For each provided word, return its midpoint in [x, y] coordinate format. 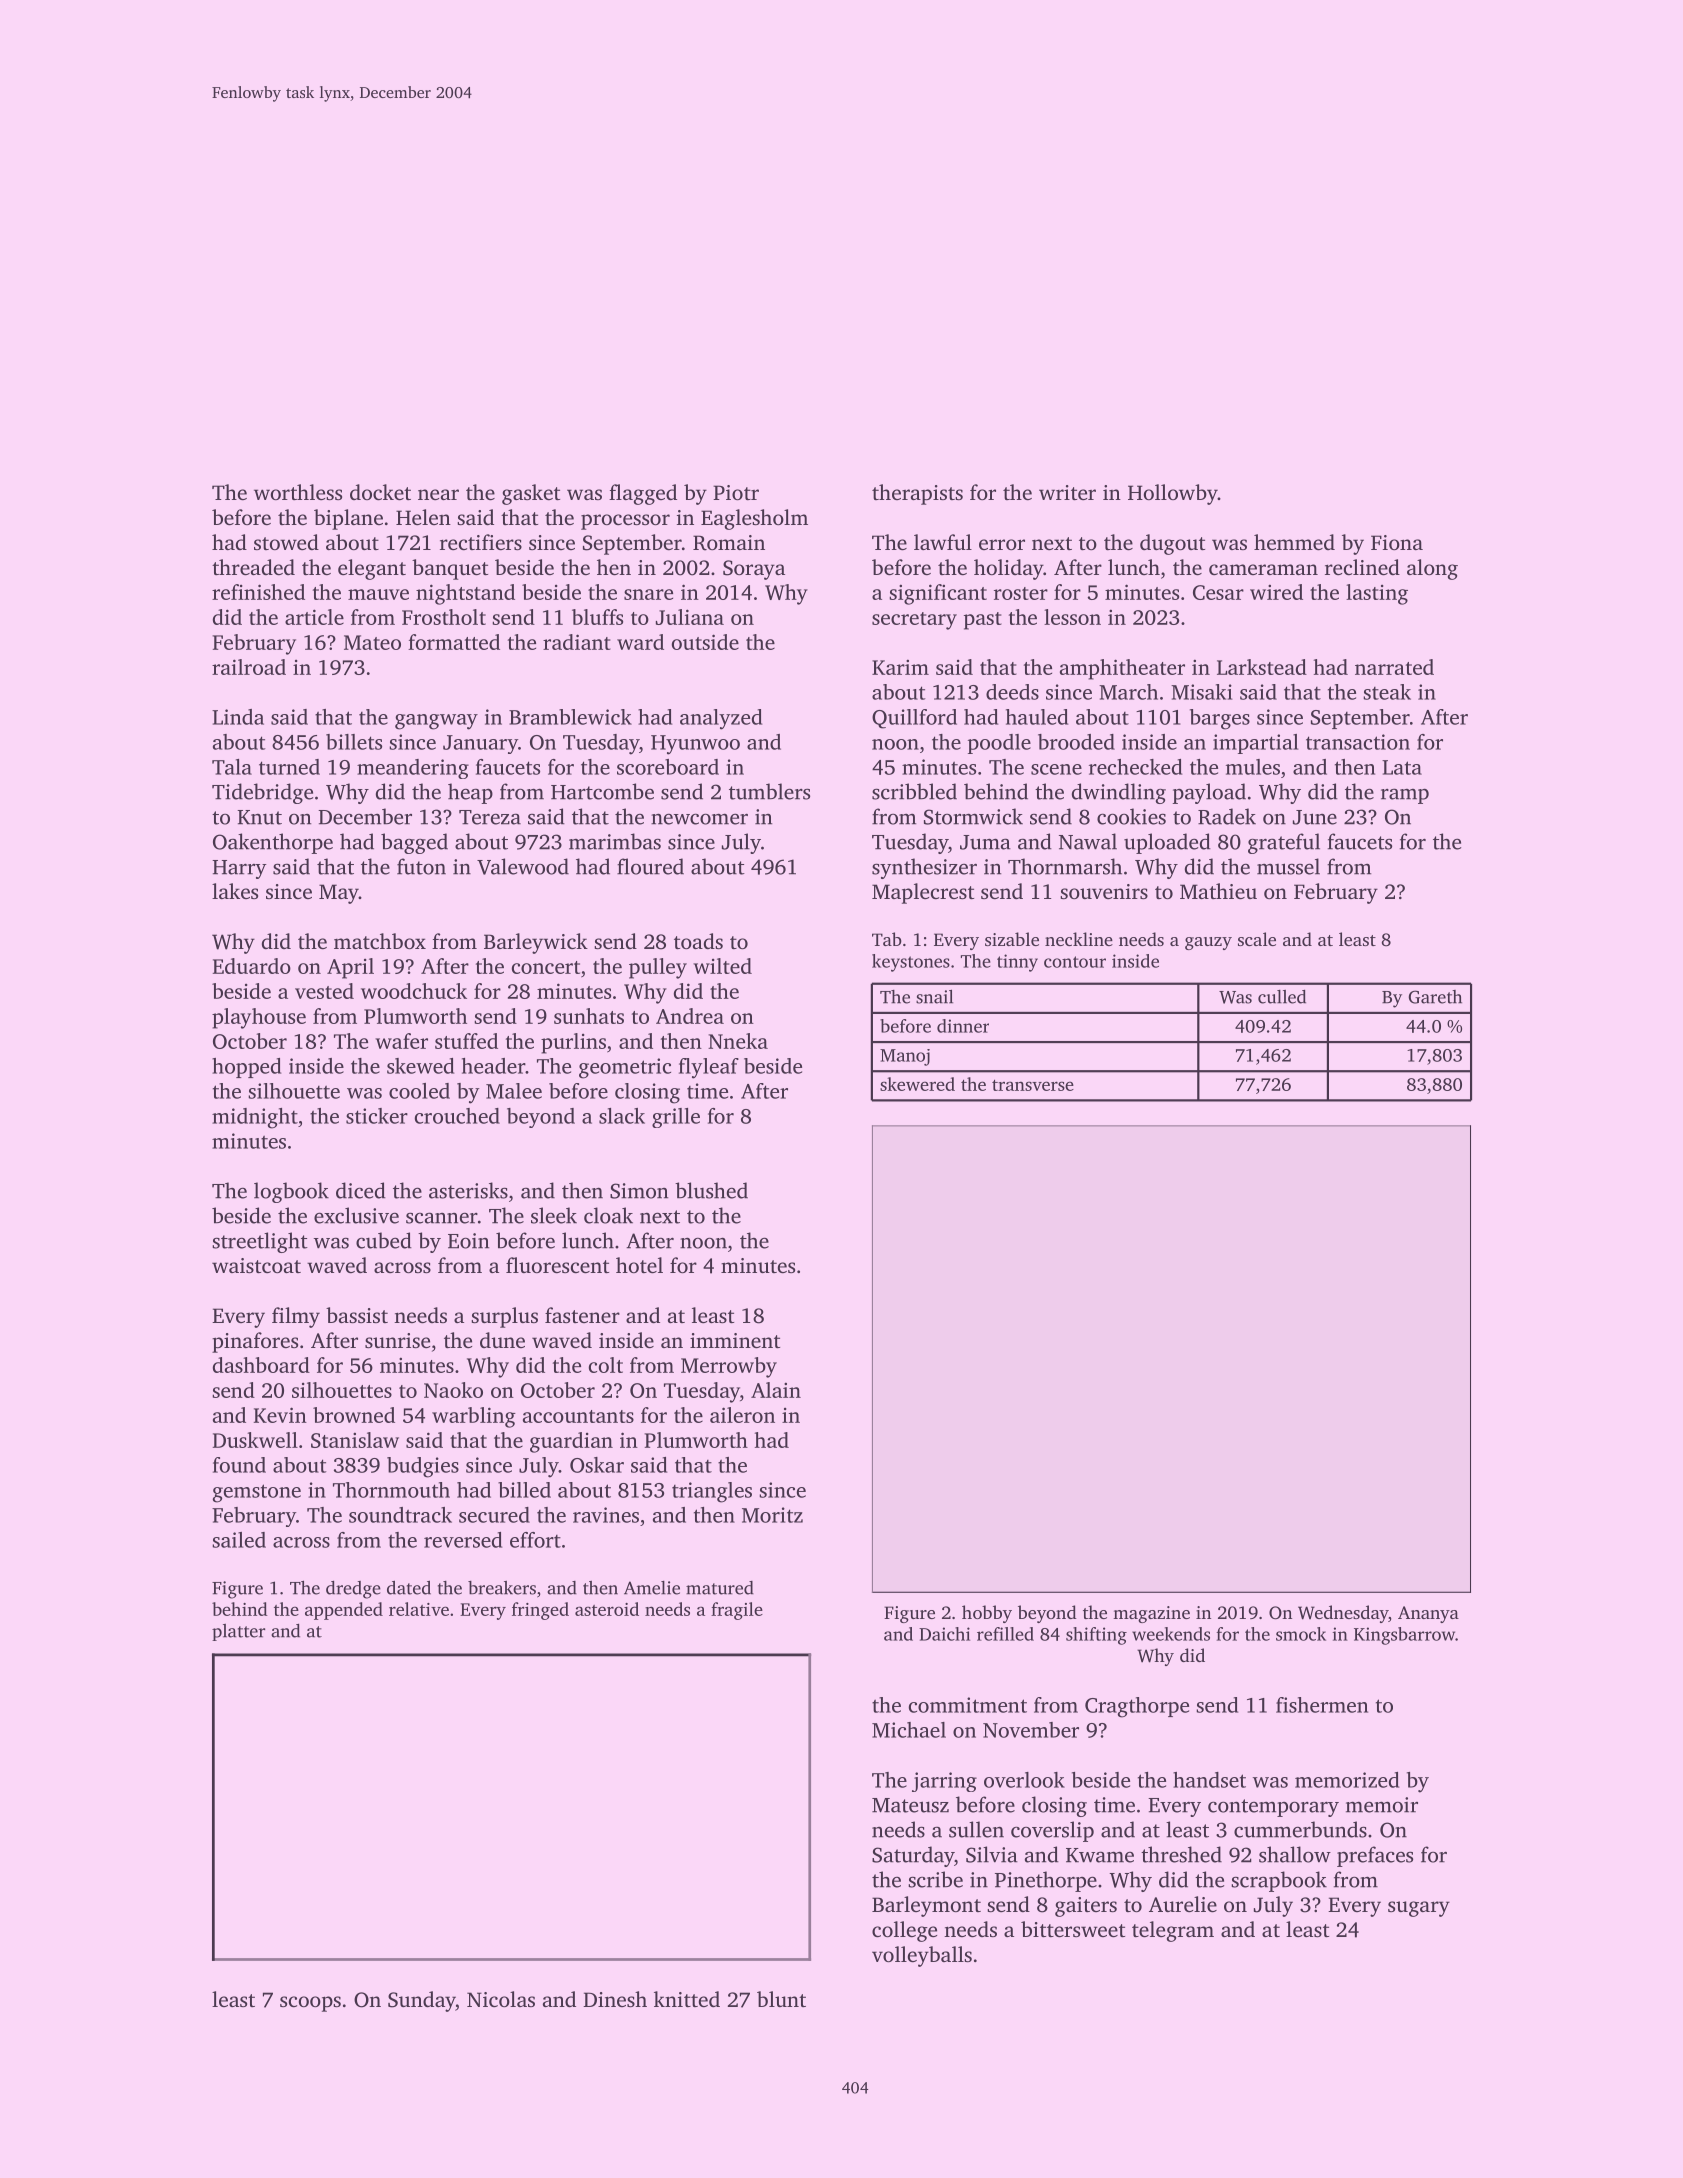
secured [494, 1515]
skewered [917, 1084]
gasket [531, 494]
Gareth [1435, 997]
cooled [419, 1091]
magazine [1151, 1614]
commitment [968, 1705]
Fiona [1397, 542]
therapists [917, 494]
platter [238, 1632]
